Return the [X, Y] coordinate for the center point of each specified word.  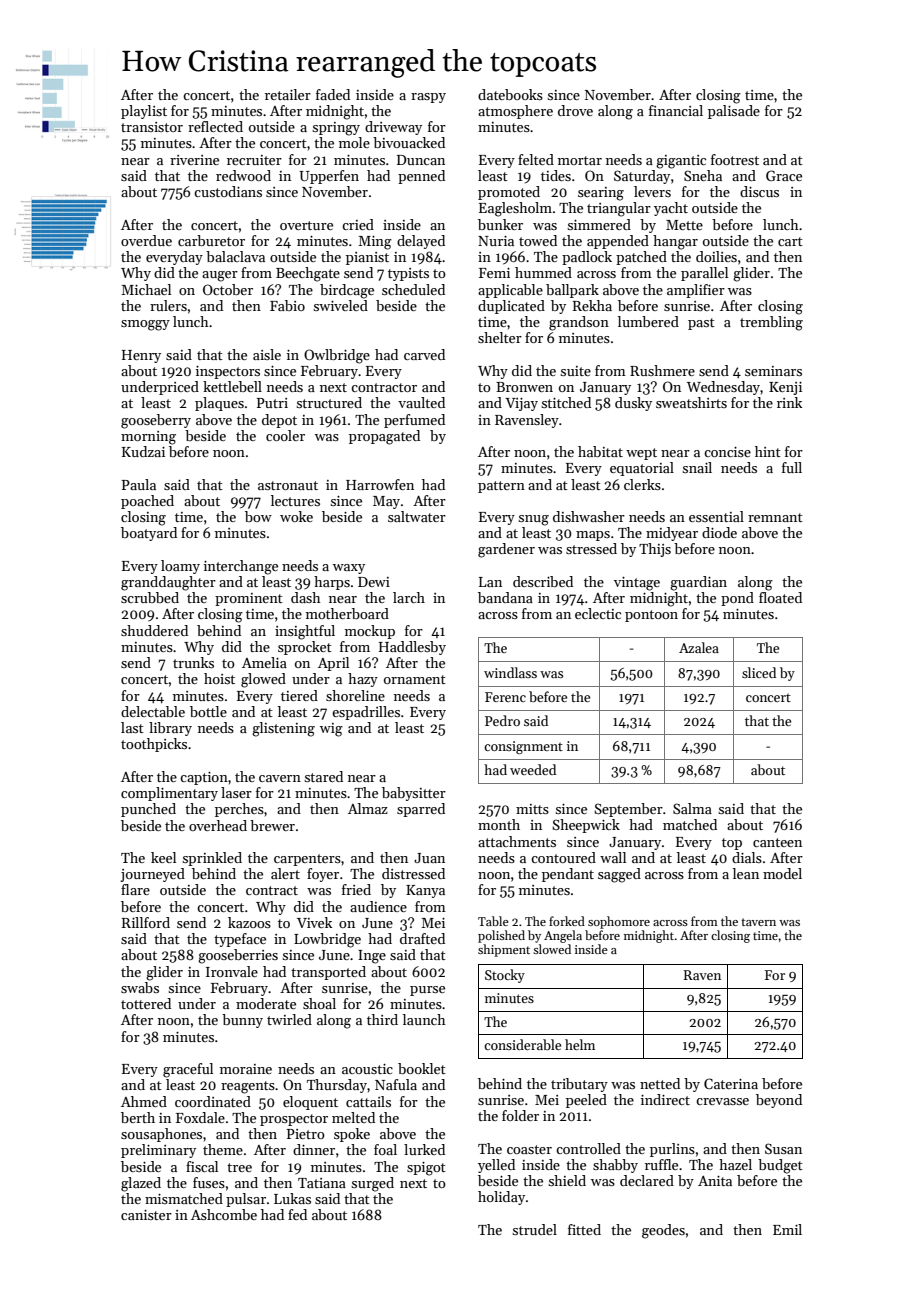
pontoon [651, 616]
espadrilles [366, 713]
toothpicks [154, 745]
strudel [535, 1229]
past [701, 324]
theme [223, 1149]
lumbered [648, 321]
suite [576, 371]
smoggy [145, 325]
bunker [500, 224]
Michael [146, 289]
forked [567, 921]
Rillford [146, 922]
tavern [758, 922]
